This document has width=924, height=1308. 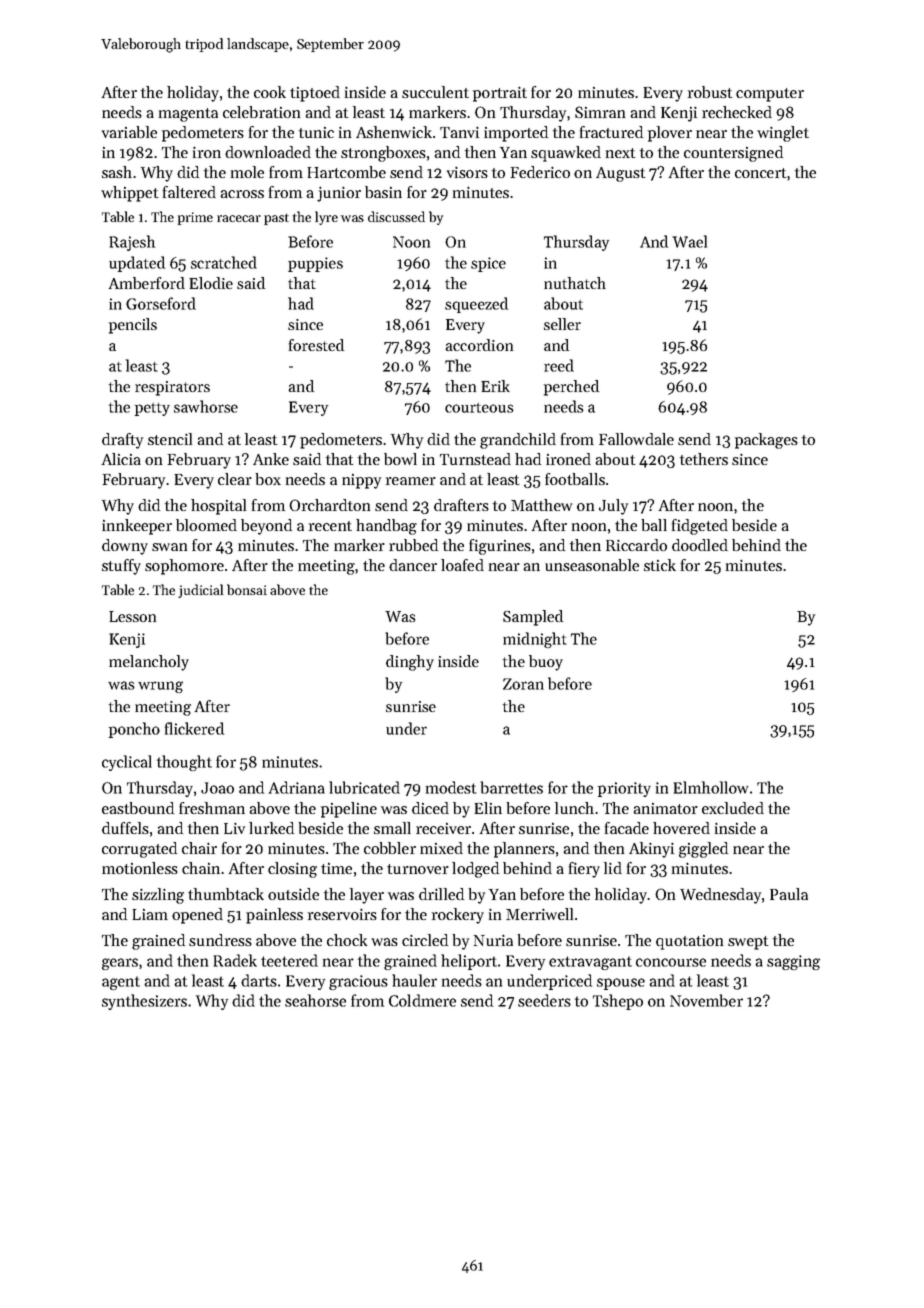 I want to click on Liam, so click(x=150, y=914).
